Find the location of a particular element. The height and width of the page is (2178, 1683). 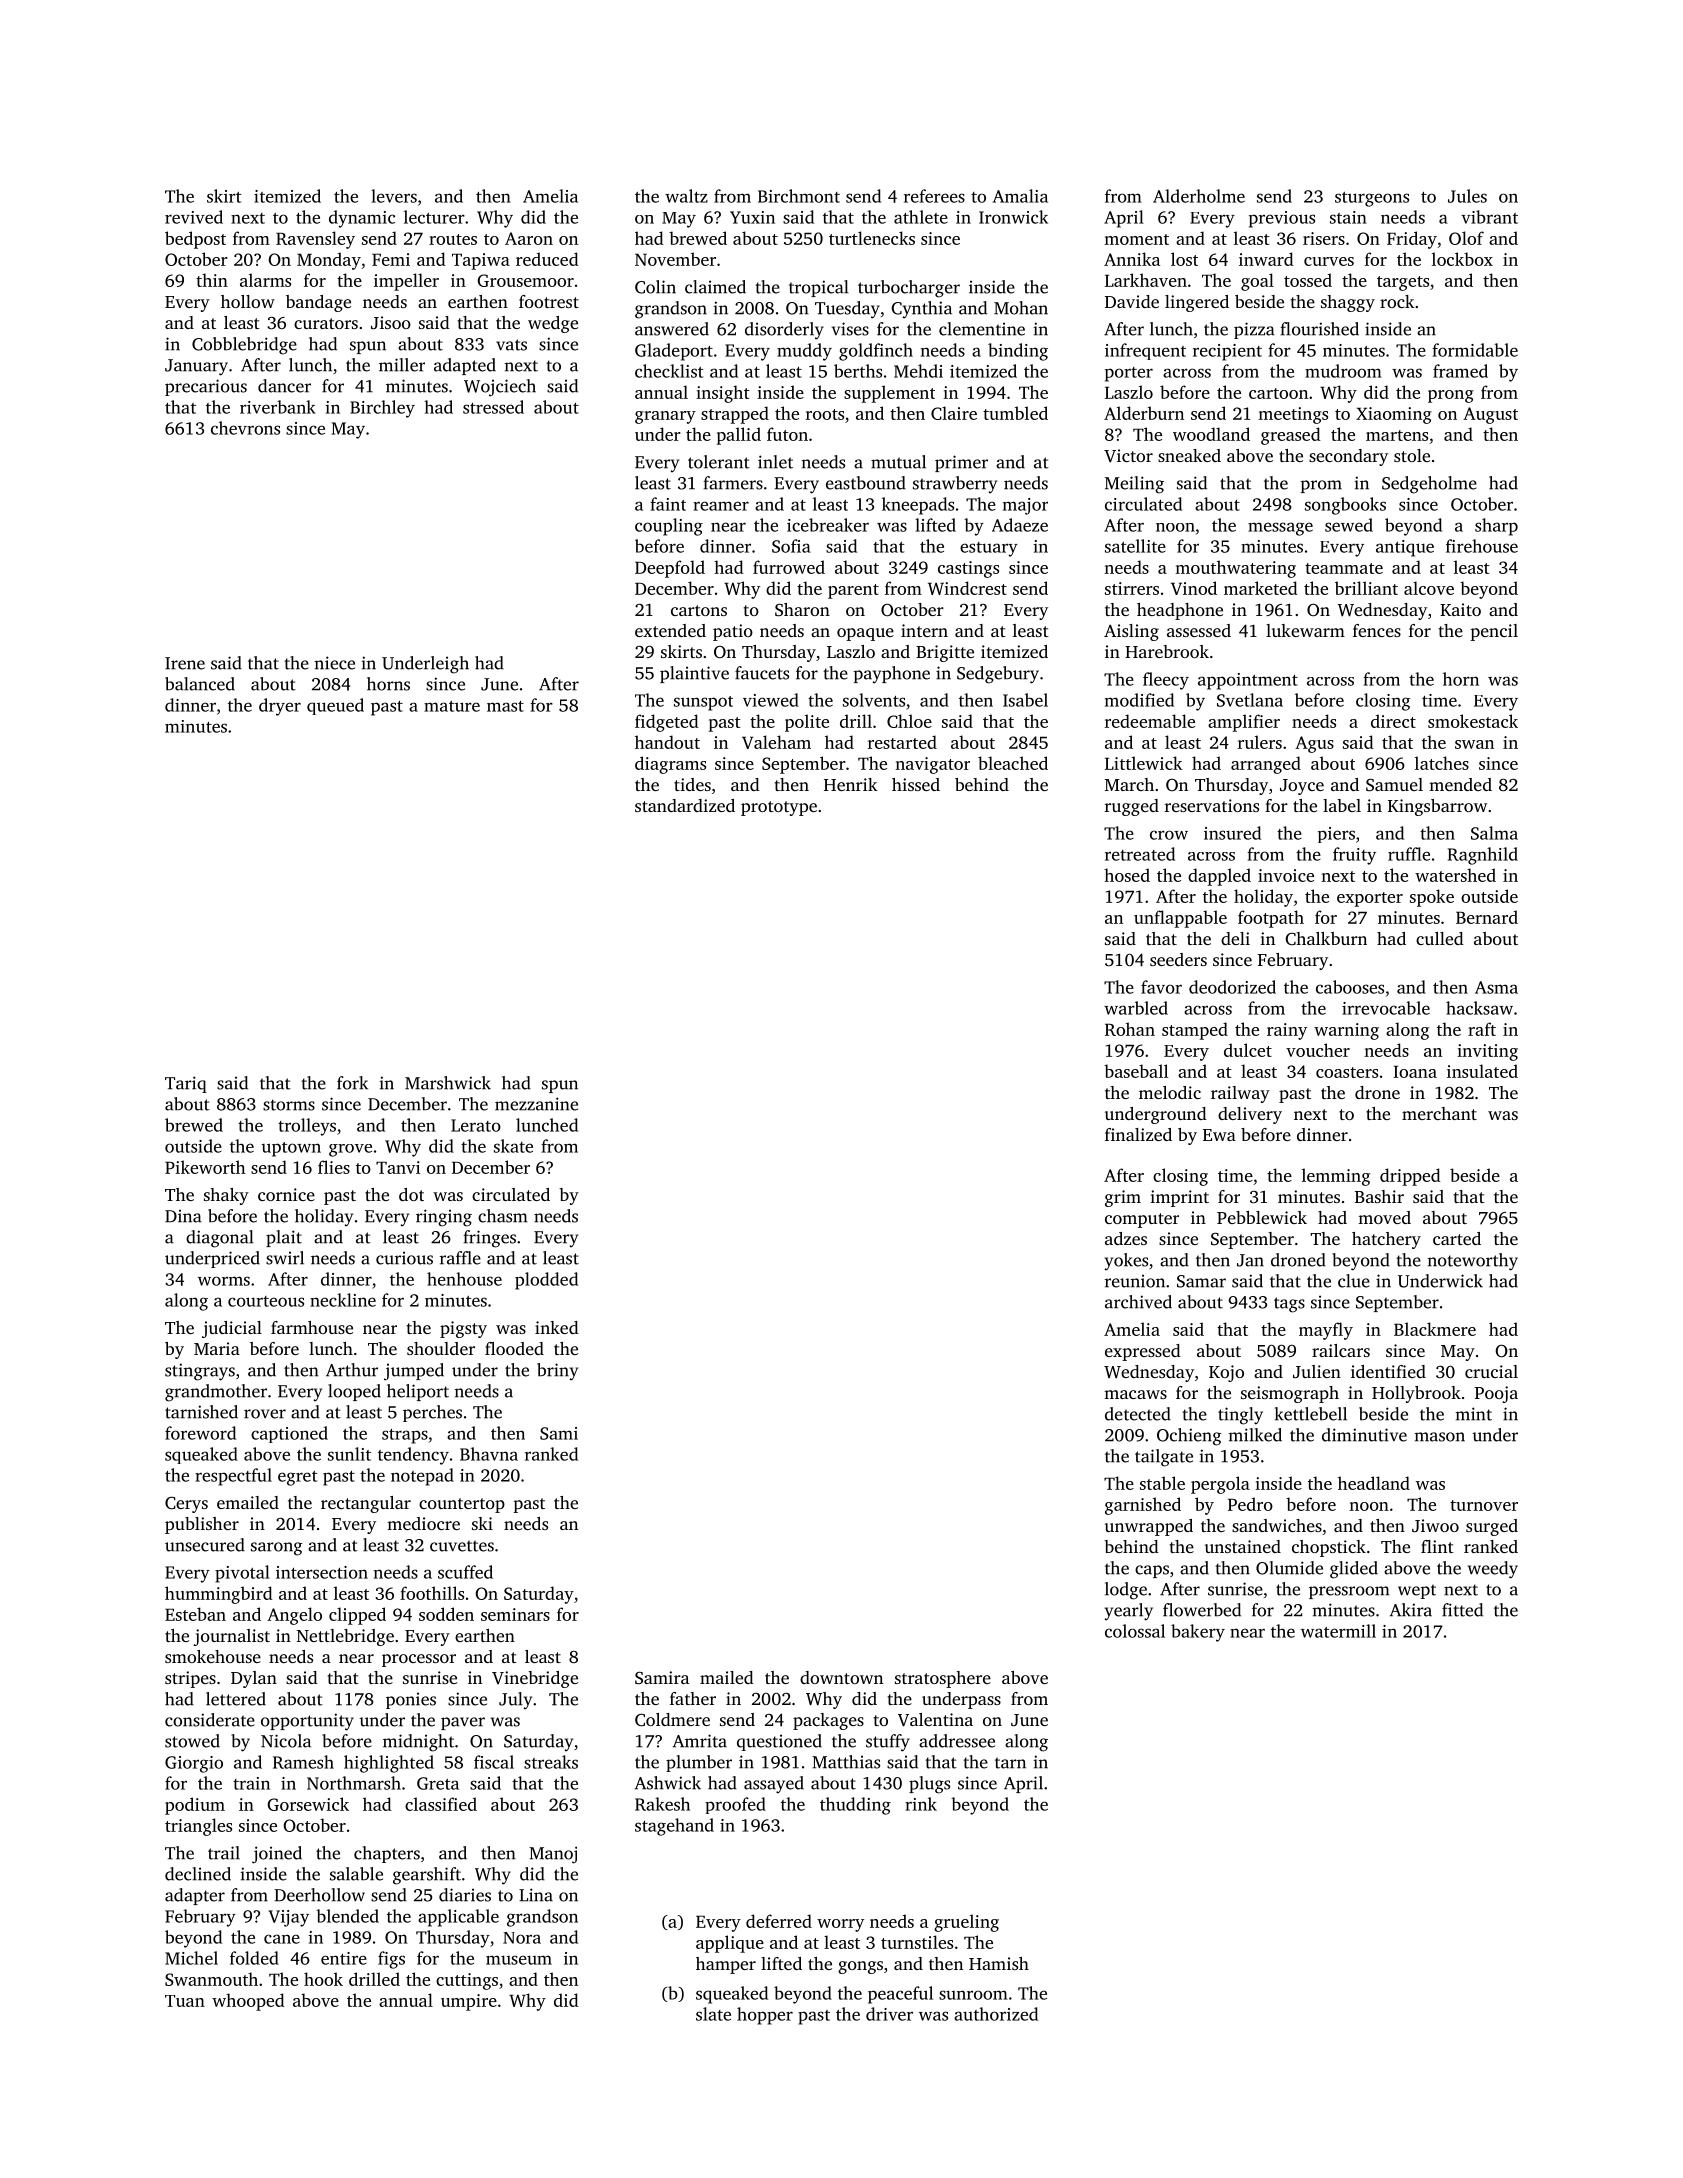

applicable is located at coordinates (458, 1918).
